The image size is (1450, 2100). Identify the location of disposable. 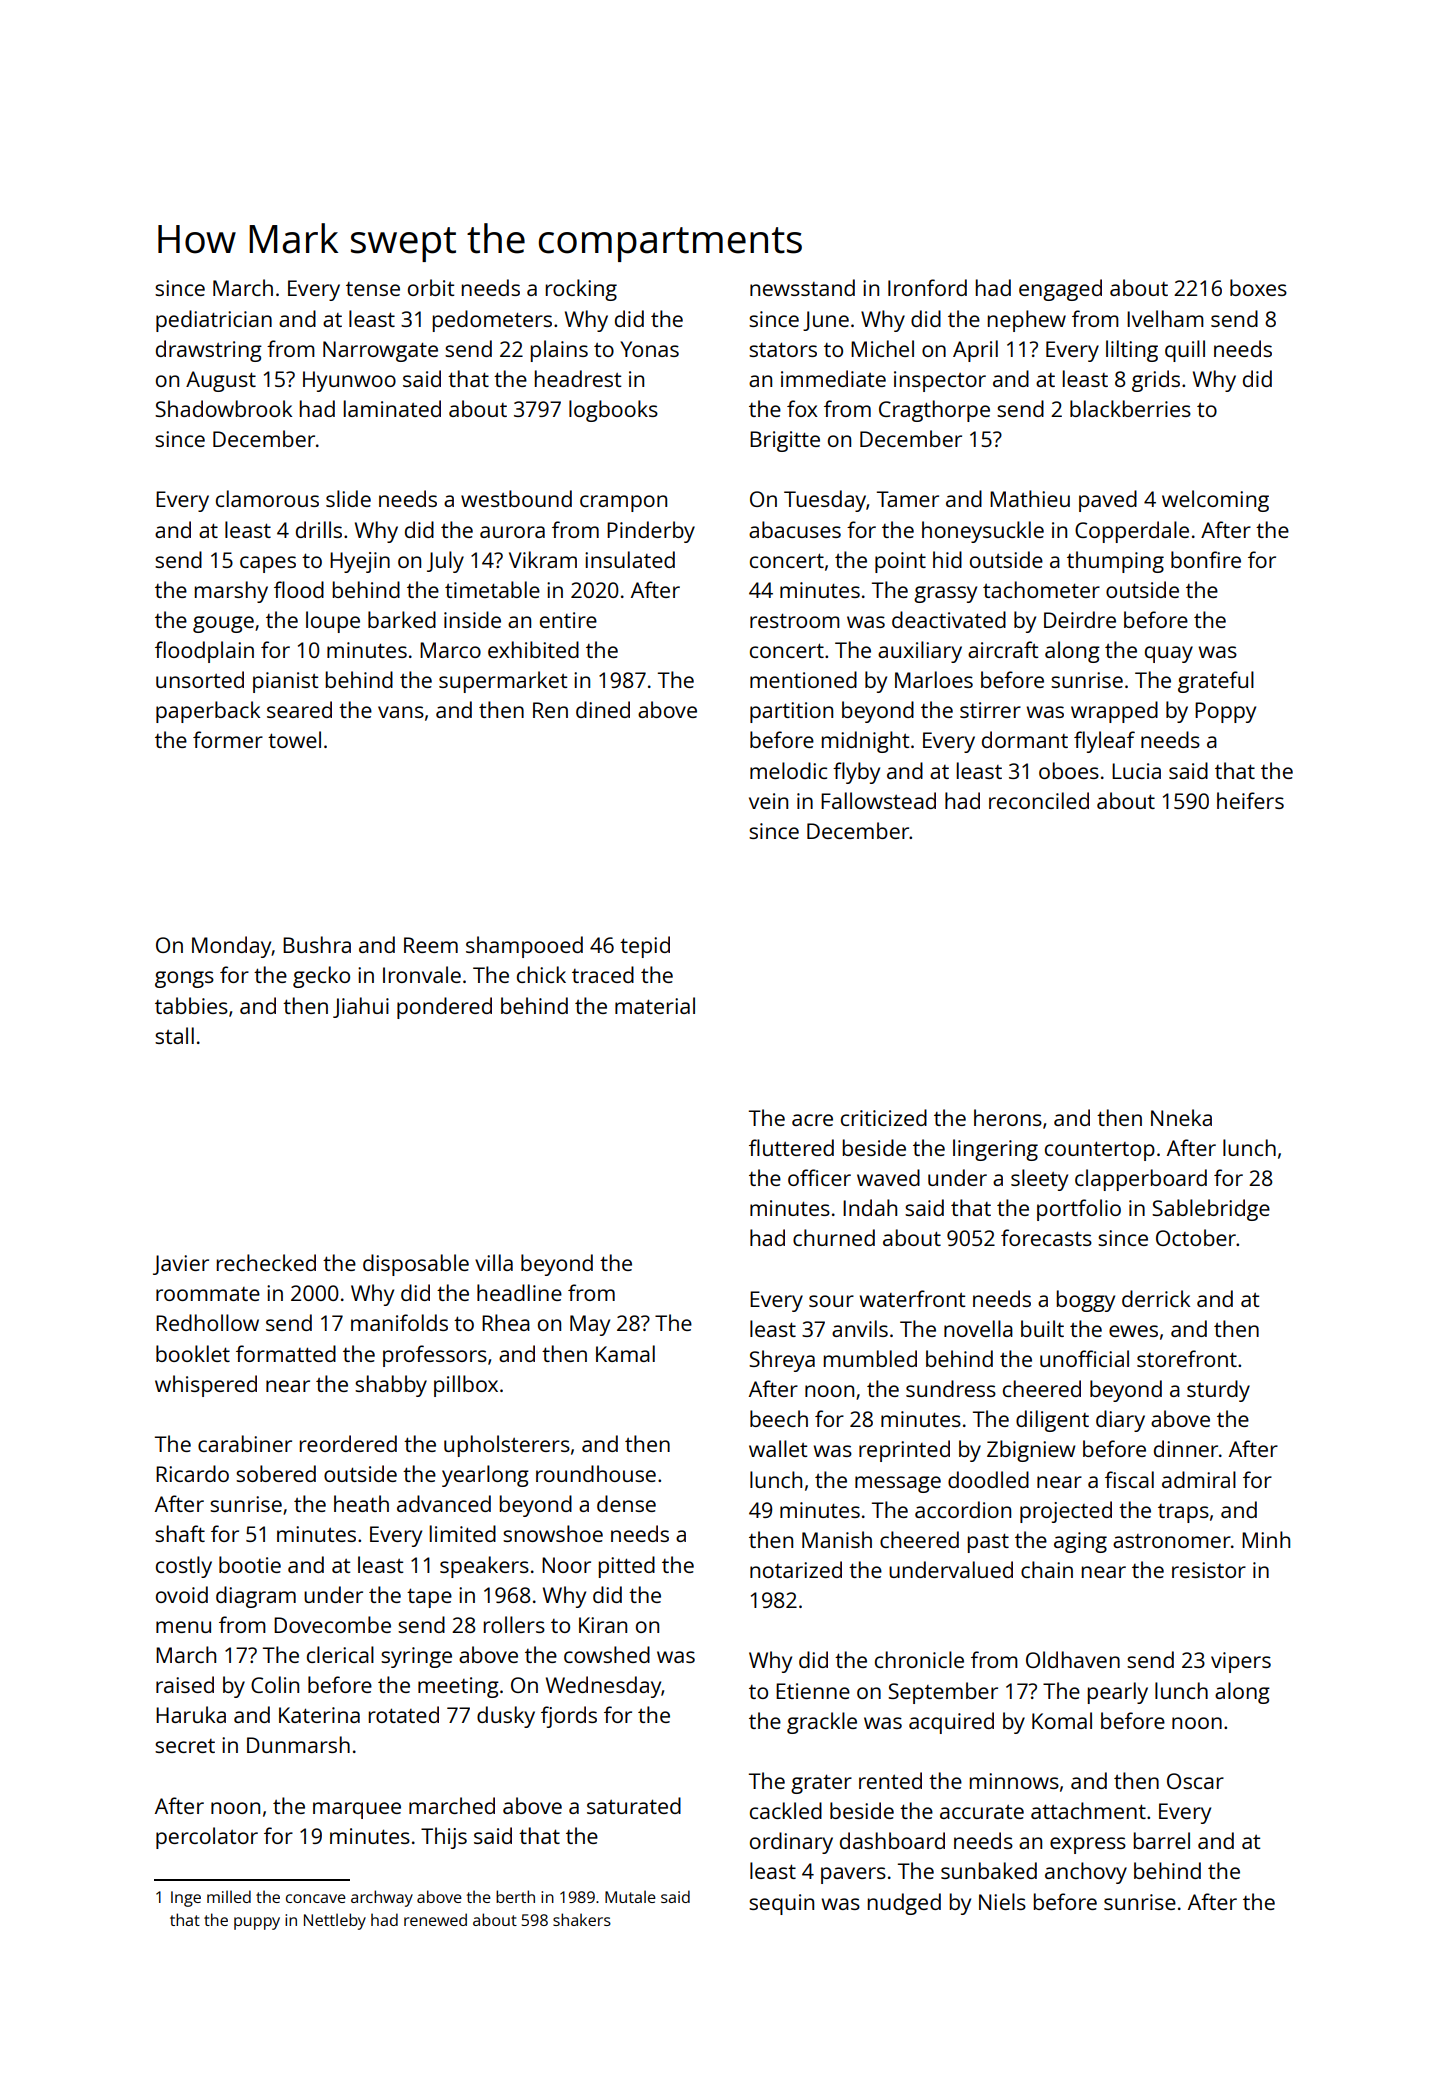
(416, 1265).
